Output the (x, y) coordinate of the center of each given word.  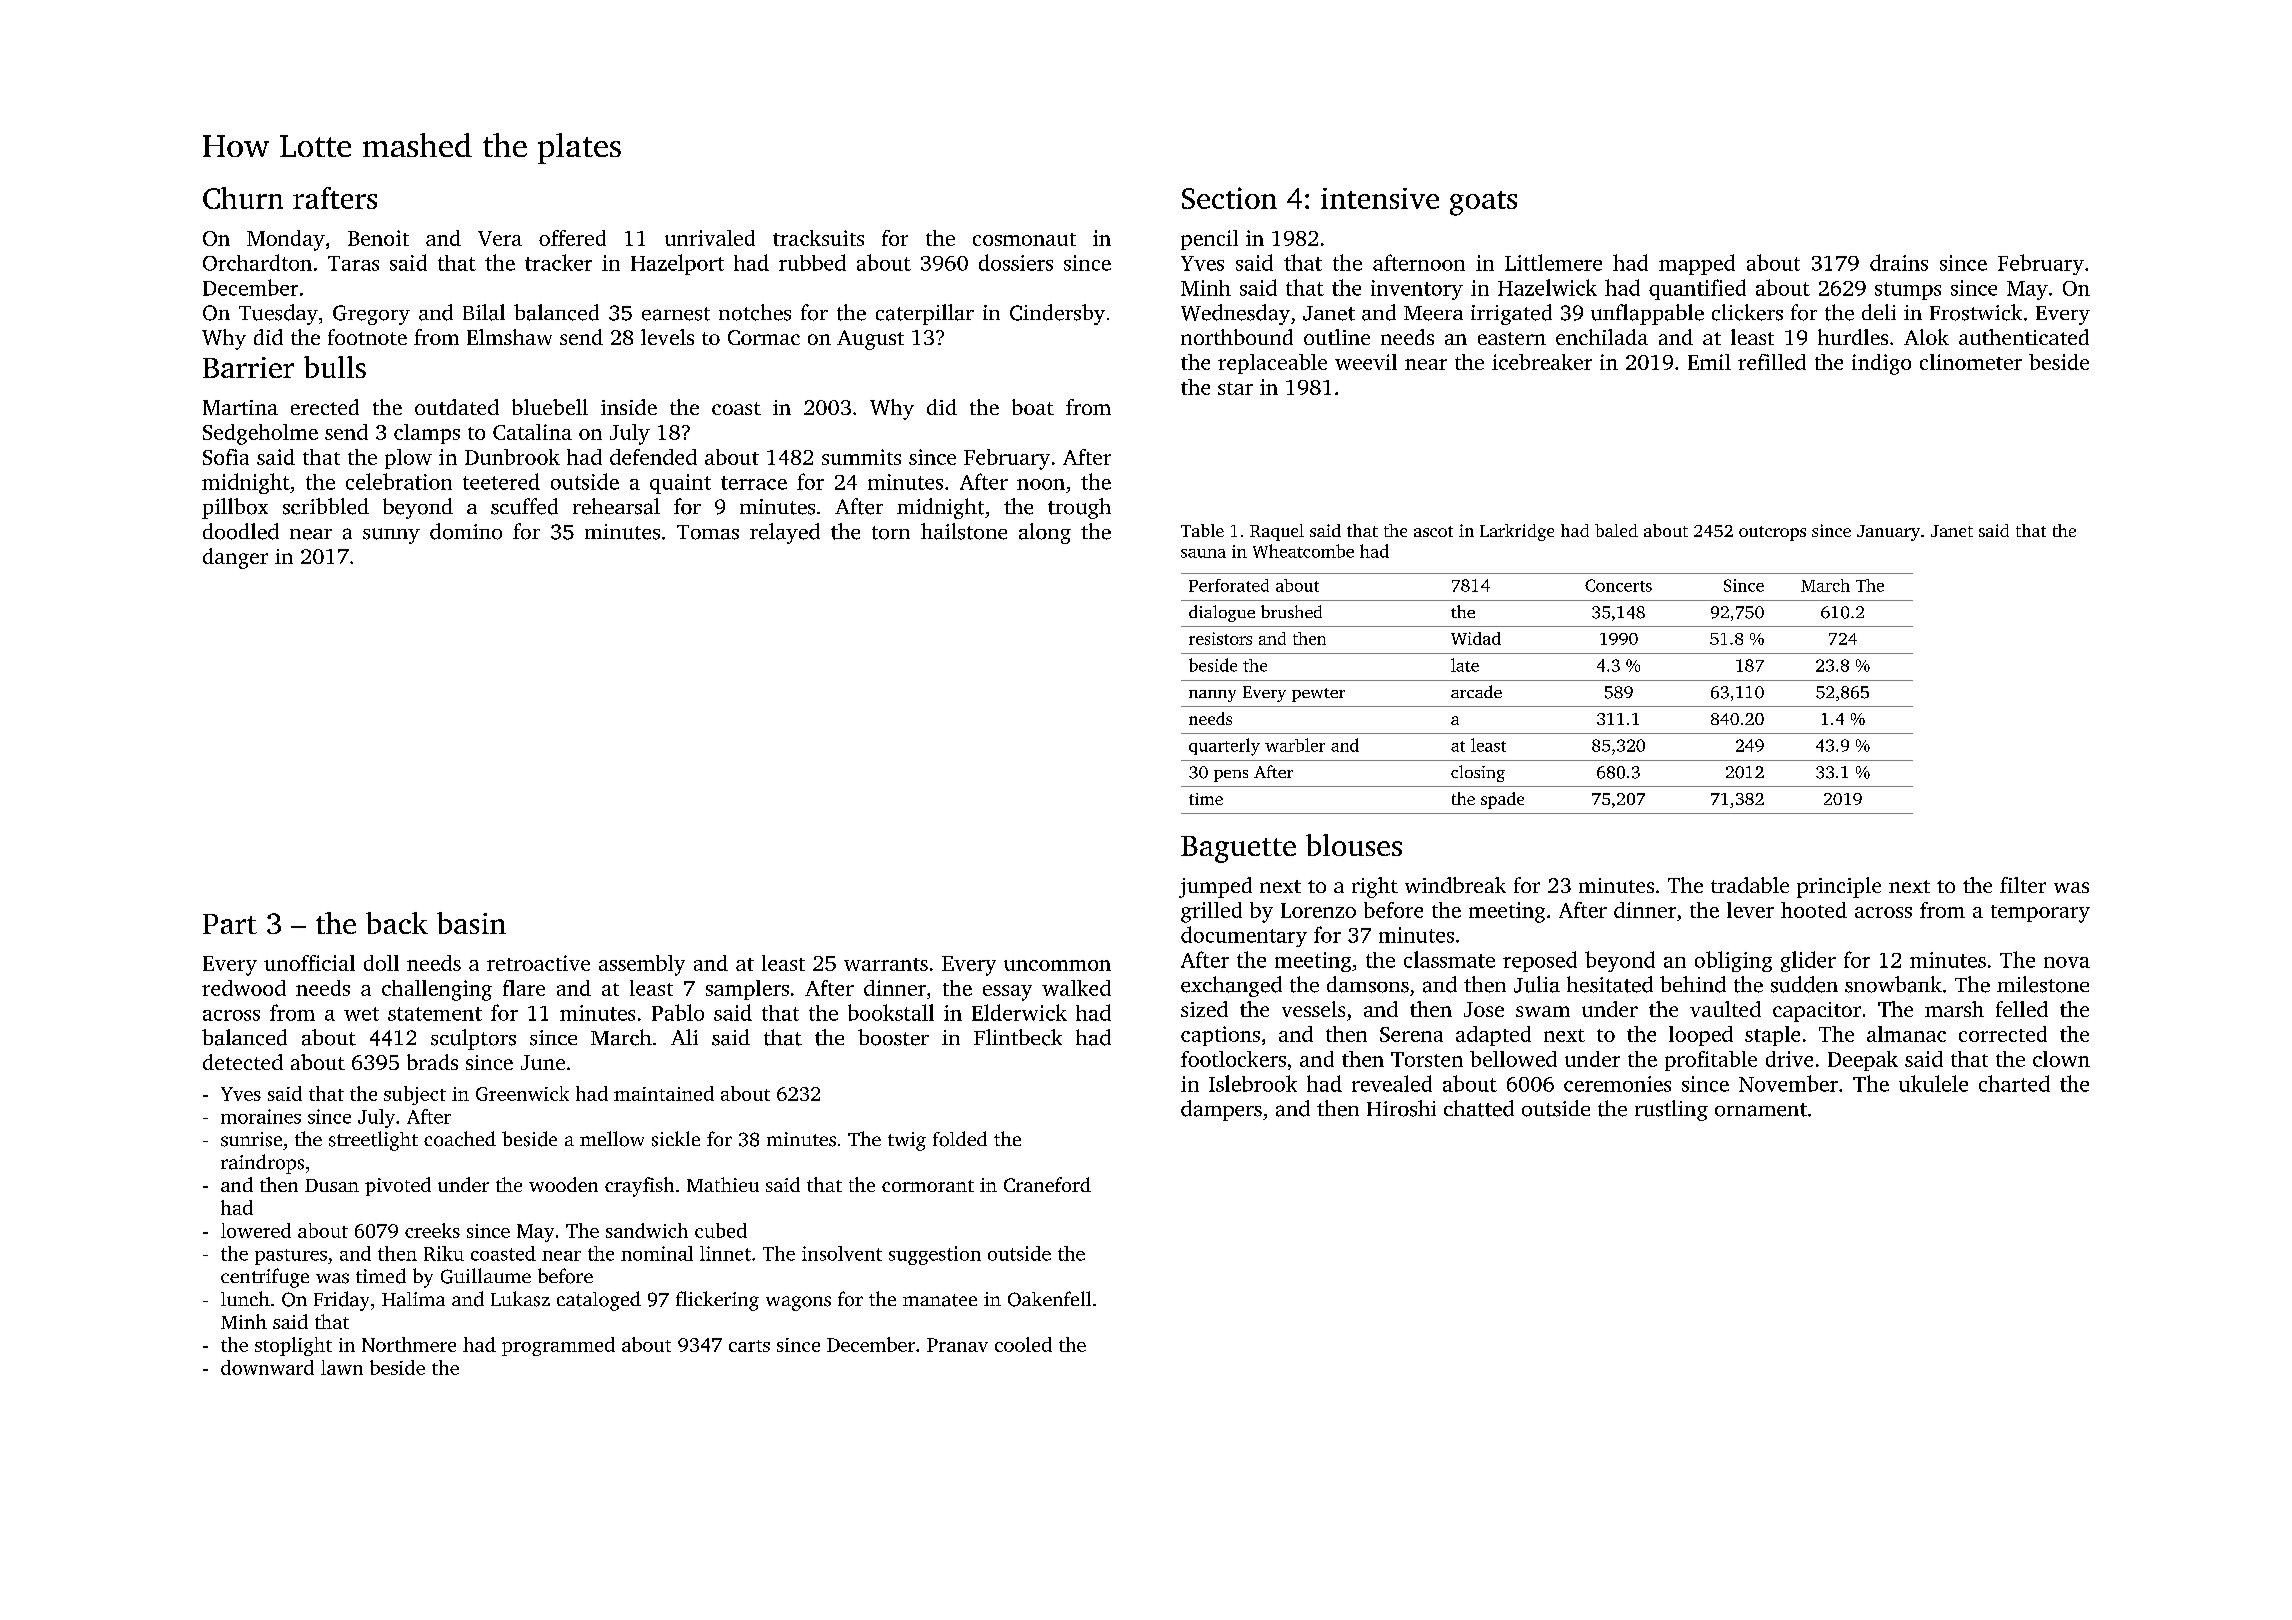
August (870, 340)
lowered (256, 1230)
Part (230, 924)
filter (2023, 885)
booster (893, 1037)
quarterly (1224, 747)
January (1888, 533)
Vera (500, 238)
